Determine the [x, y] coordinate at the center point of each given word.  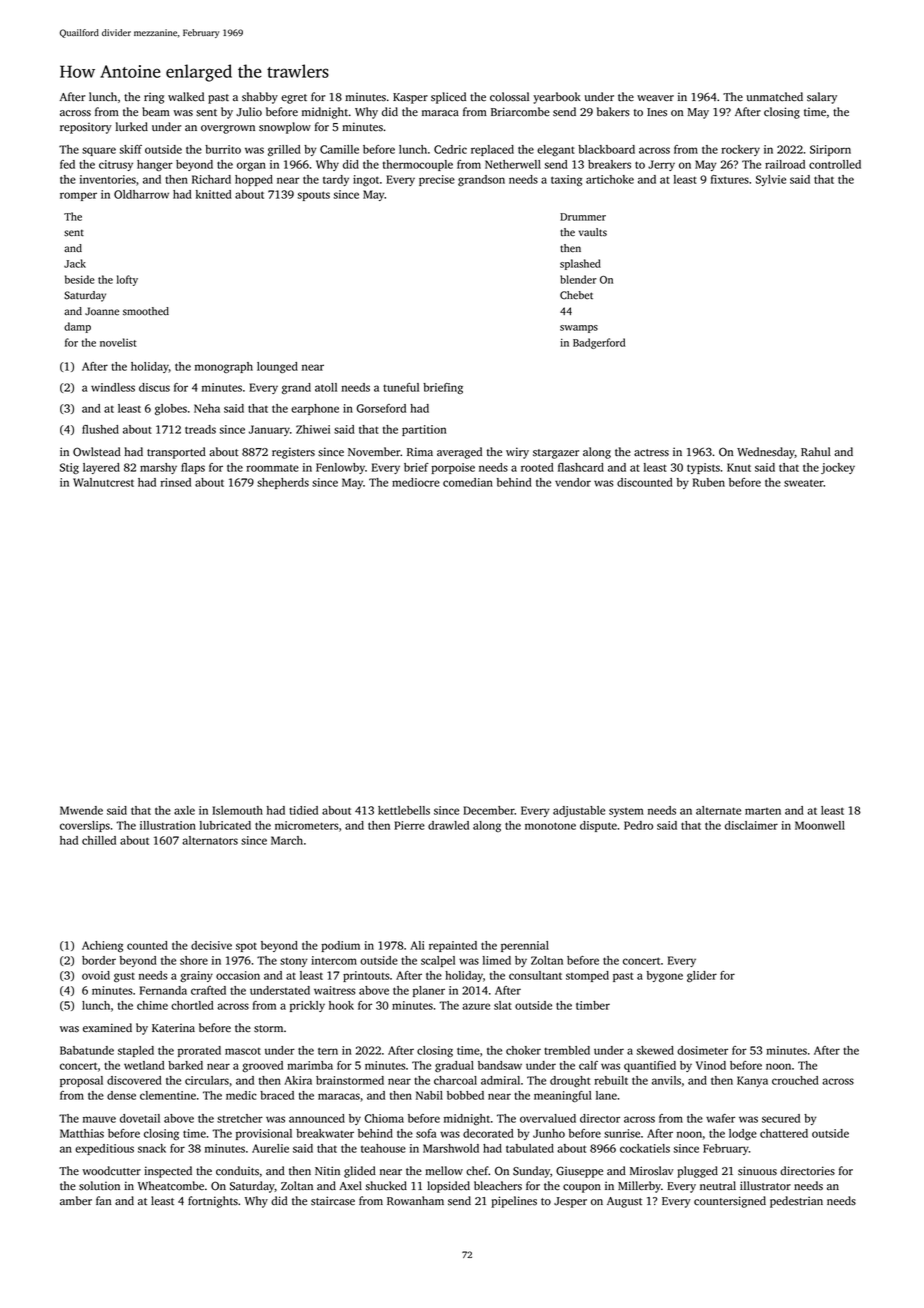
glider [702, 976]
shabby [260, 98]
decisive [211, 945]
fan [104, 1200]
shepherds [283, 483]
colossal [509, 97]
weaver [655, 98]
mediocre [416, 482]
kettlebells [404, 810]
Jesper [570, 1202]
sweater [804, 483]
